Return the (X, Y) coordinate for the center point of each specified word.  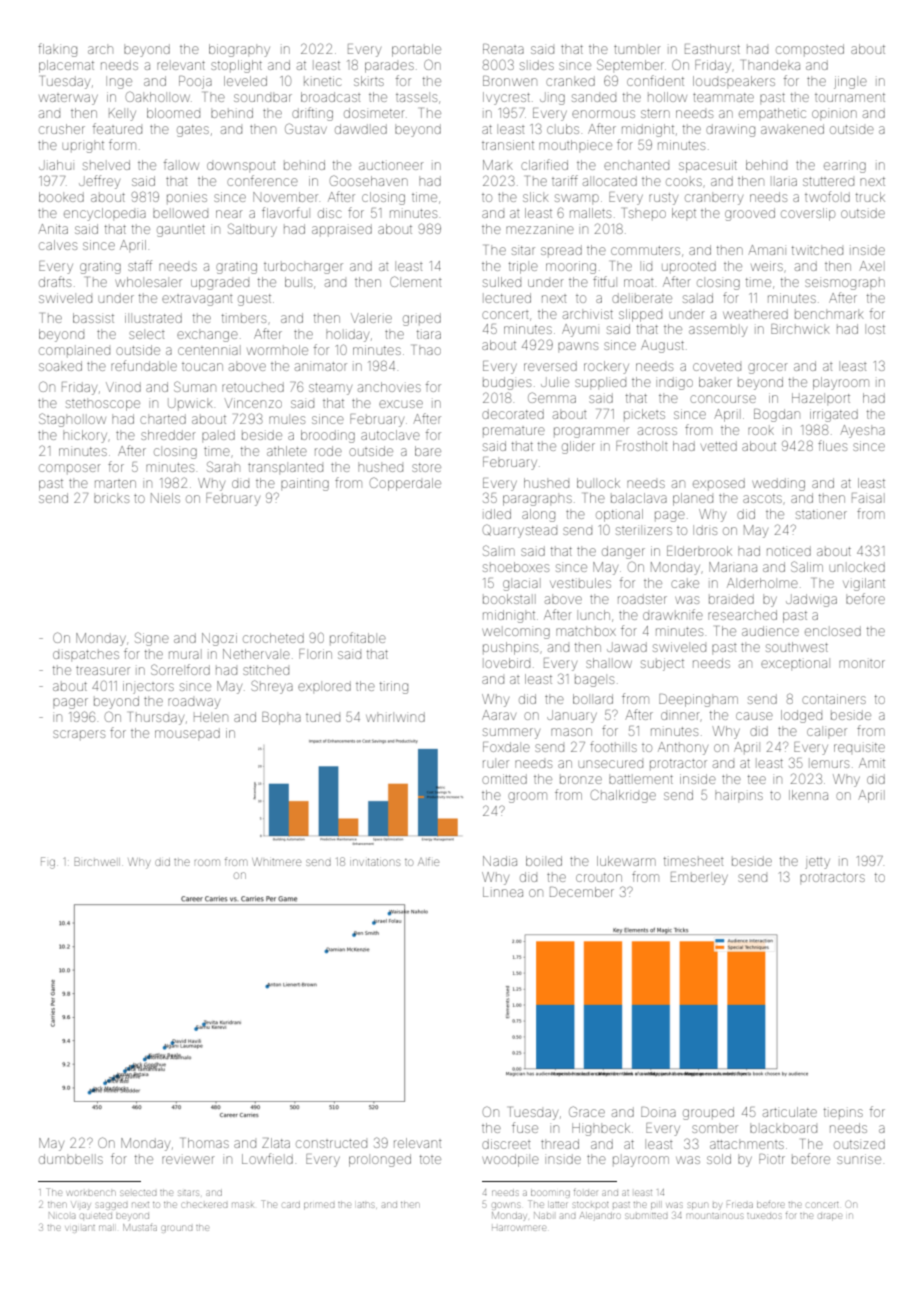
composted (810, 49)
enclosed (833, 631)
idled (498, 514)
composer (70, 468)
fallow (181, 164)
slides (537, 65)
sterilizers (644, 531)
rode (328, 451)
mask (243, 1205)
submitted (646, 1216)
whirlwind (395, 717)
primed (319, 1205)
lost (876, 329)
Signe (152, 639)
